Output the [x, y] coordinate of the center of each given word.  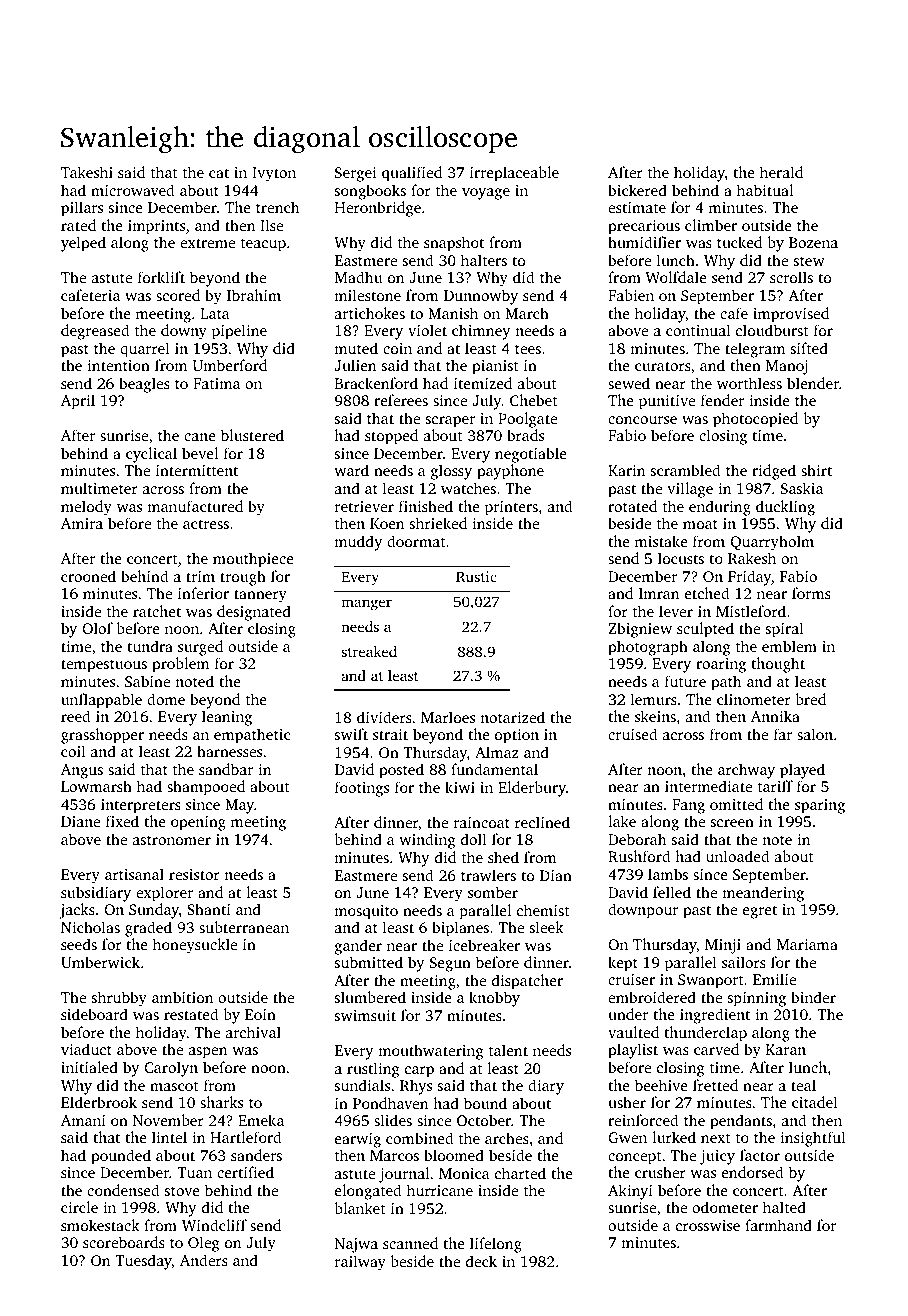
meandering [763, 894]
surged [200, 648]
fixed [122, 821]
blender [813, 383]
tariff [775, 786]
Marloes [448, 717]
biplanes [460, 929]
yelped [83, 244]
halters [484, 260]
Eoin [260, 1014]
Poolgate [527, 420]
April [78, 402]
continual [698, 330]
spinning [757, 999]
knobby [494, 999]
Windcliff [214, 1225]
